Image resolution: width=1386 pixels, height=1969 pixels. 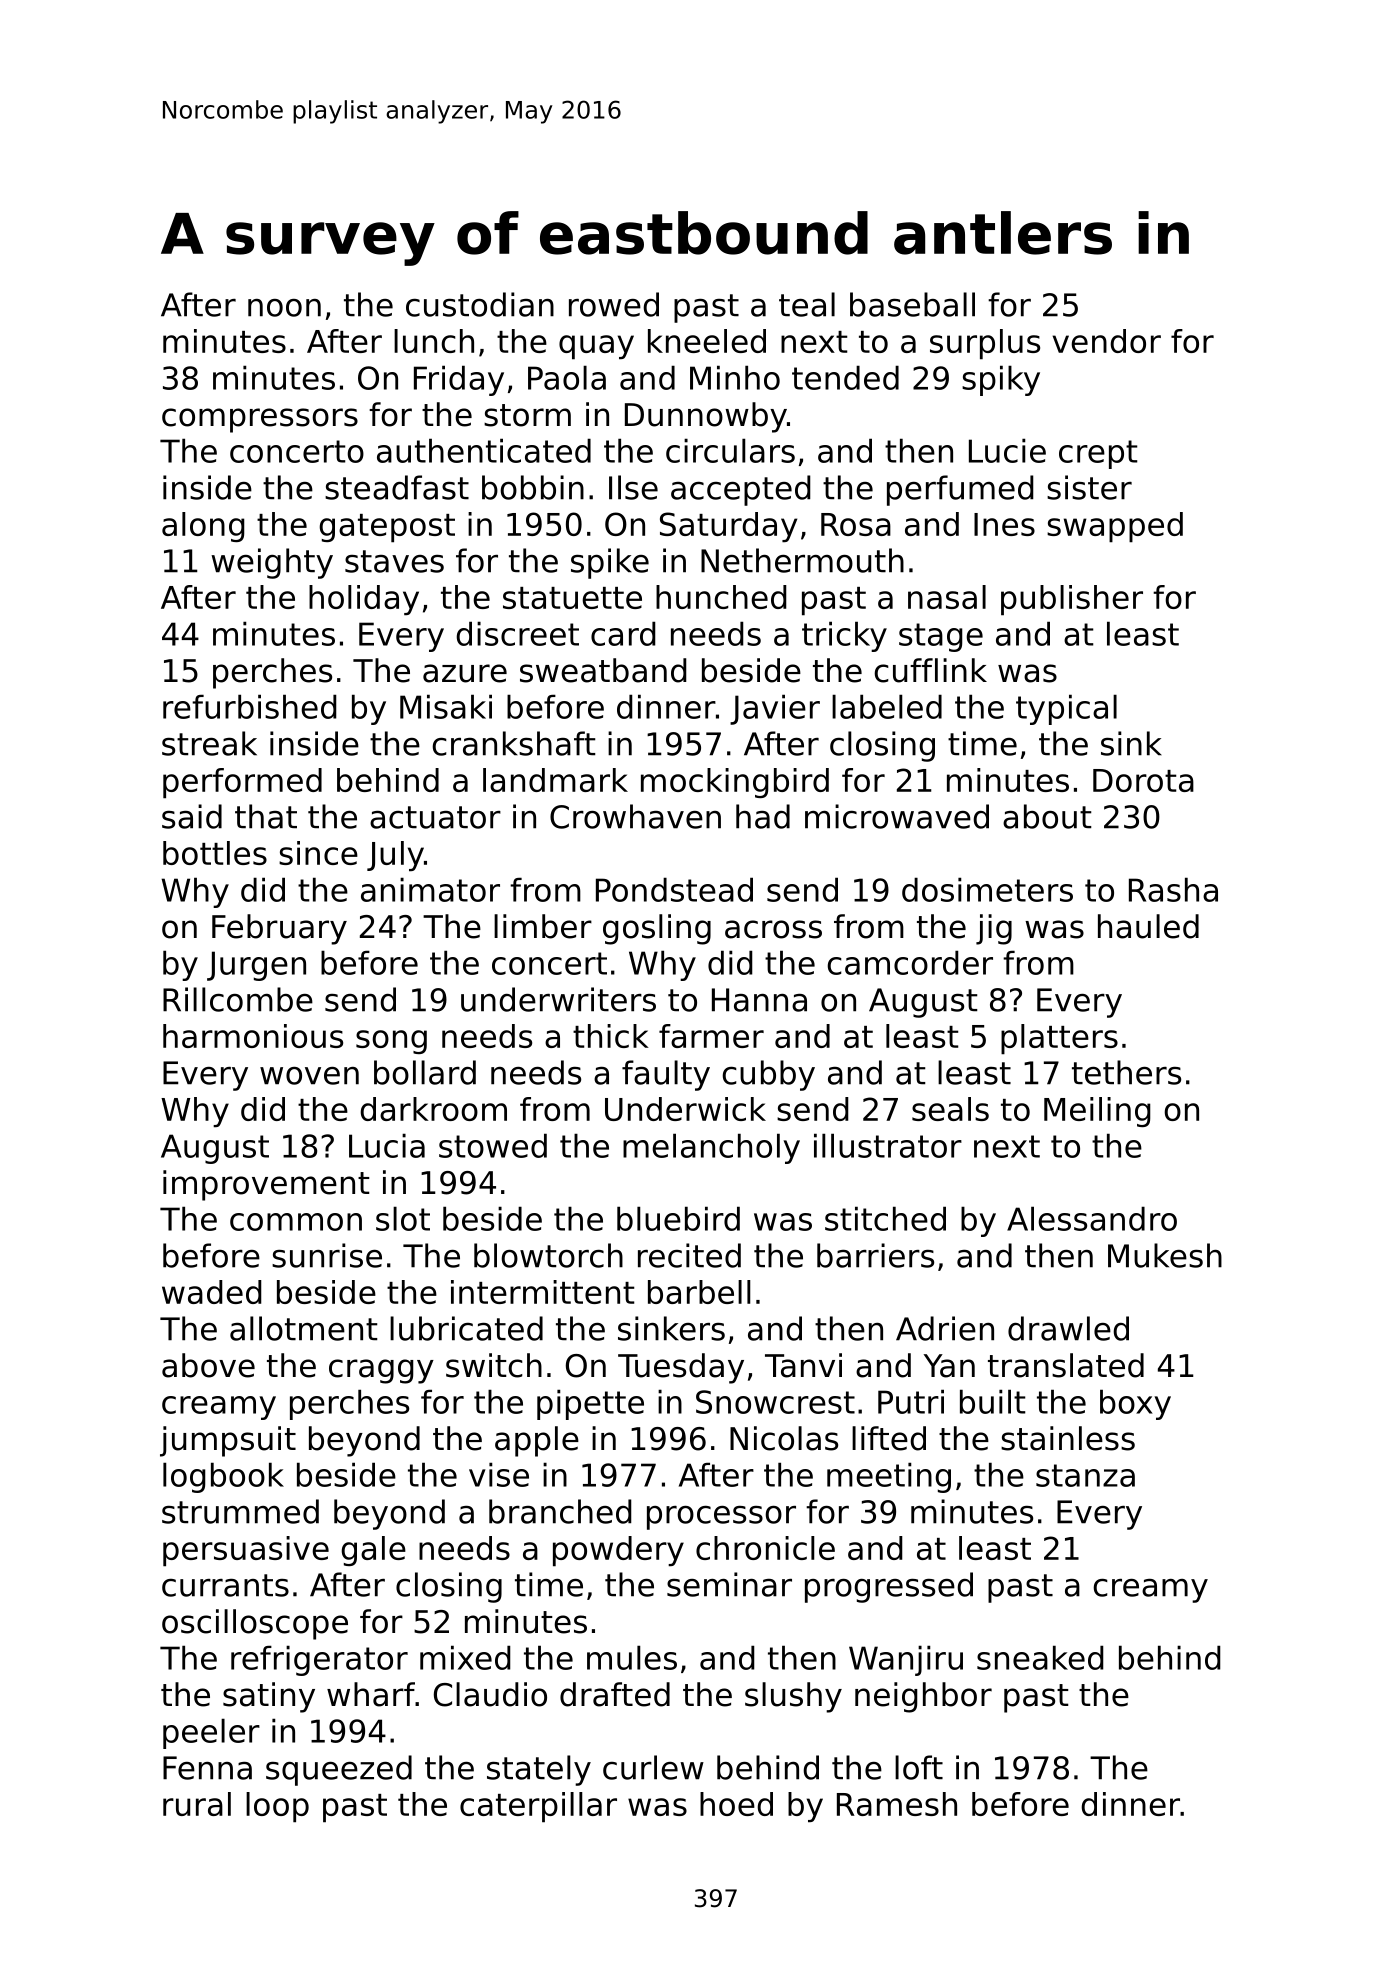 What do you see at coordinates (543, 926) in the page?
I see `limber` at bounding box center [543, 926].
